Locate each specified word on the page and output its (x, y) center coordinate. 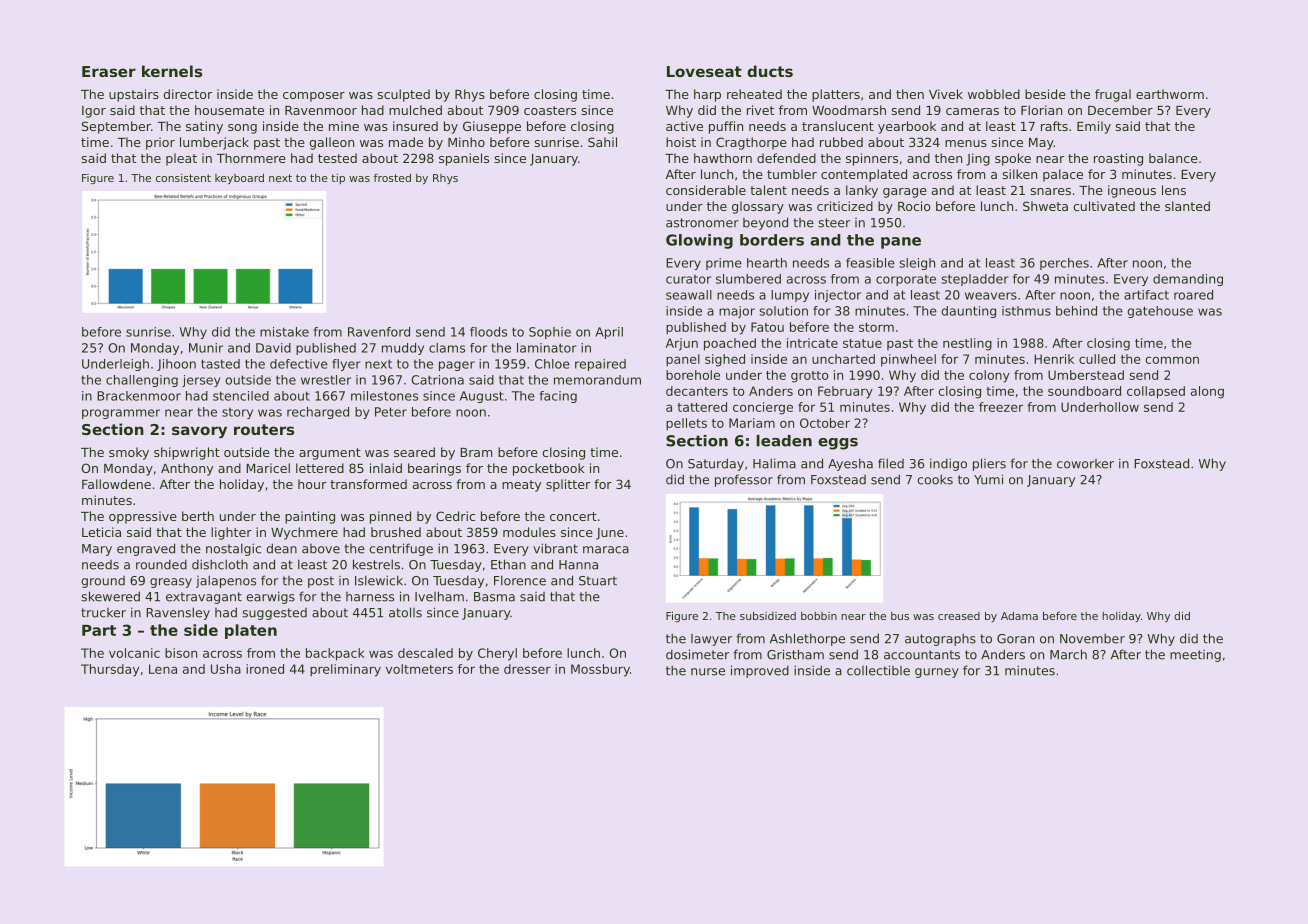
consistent (183, 178)
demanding (1188, 280)
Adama (1019, 616)
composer (314, 97)
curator (688, 279)
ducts (770, 71)
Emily (1094, 127)
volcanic (134, 653)
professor (744, 480)
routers (264, 429)
